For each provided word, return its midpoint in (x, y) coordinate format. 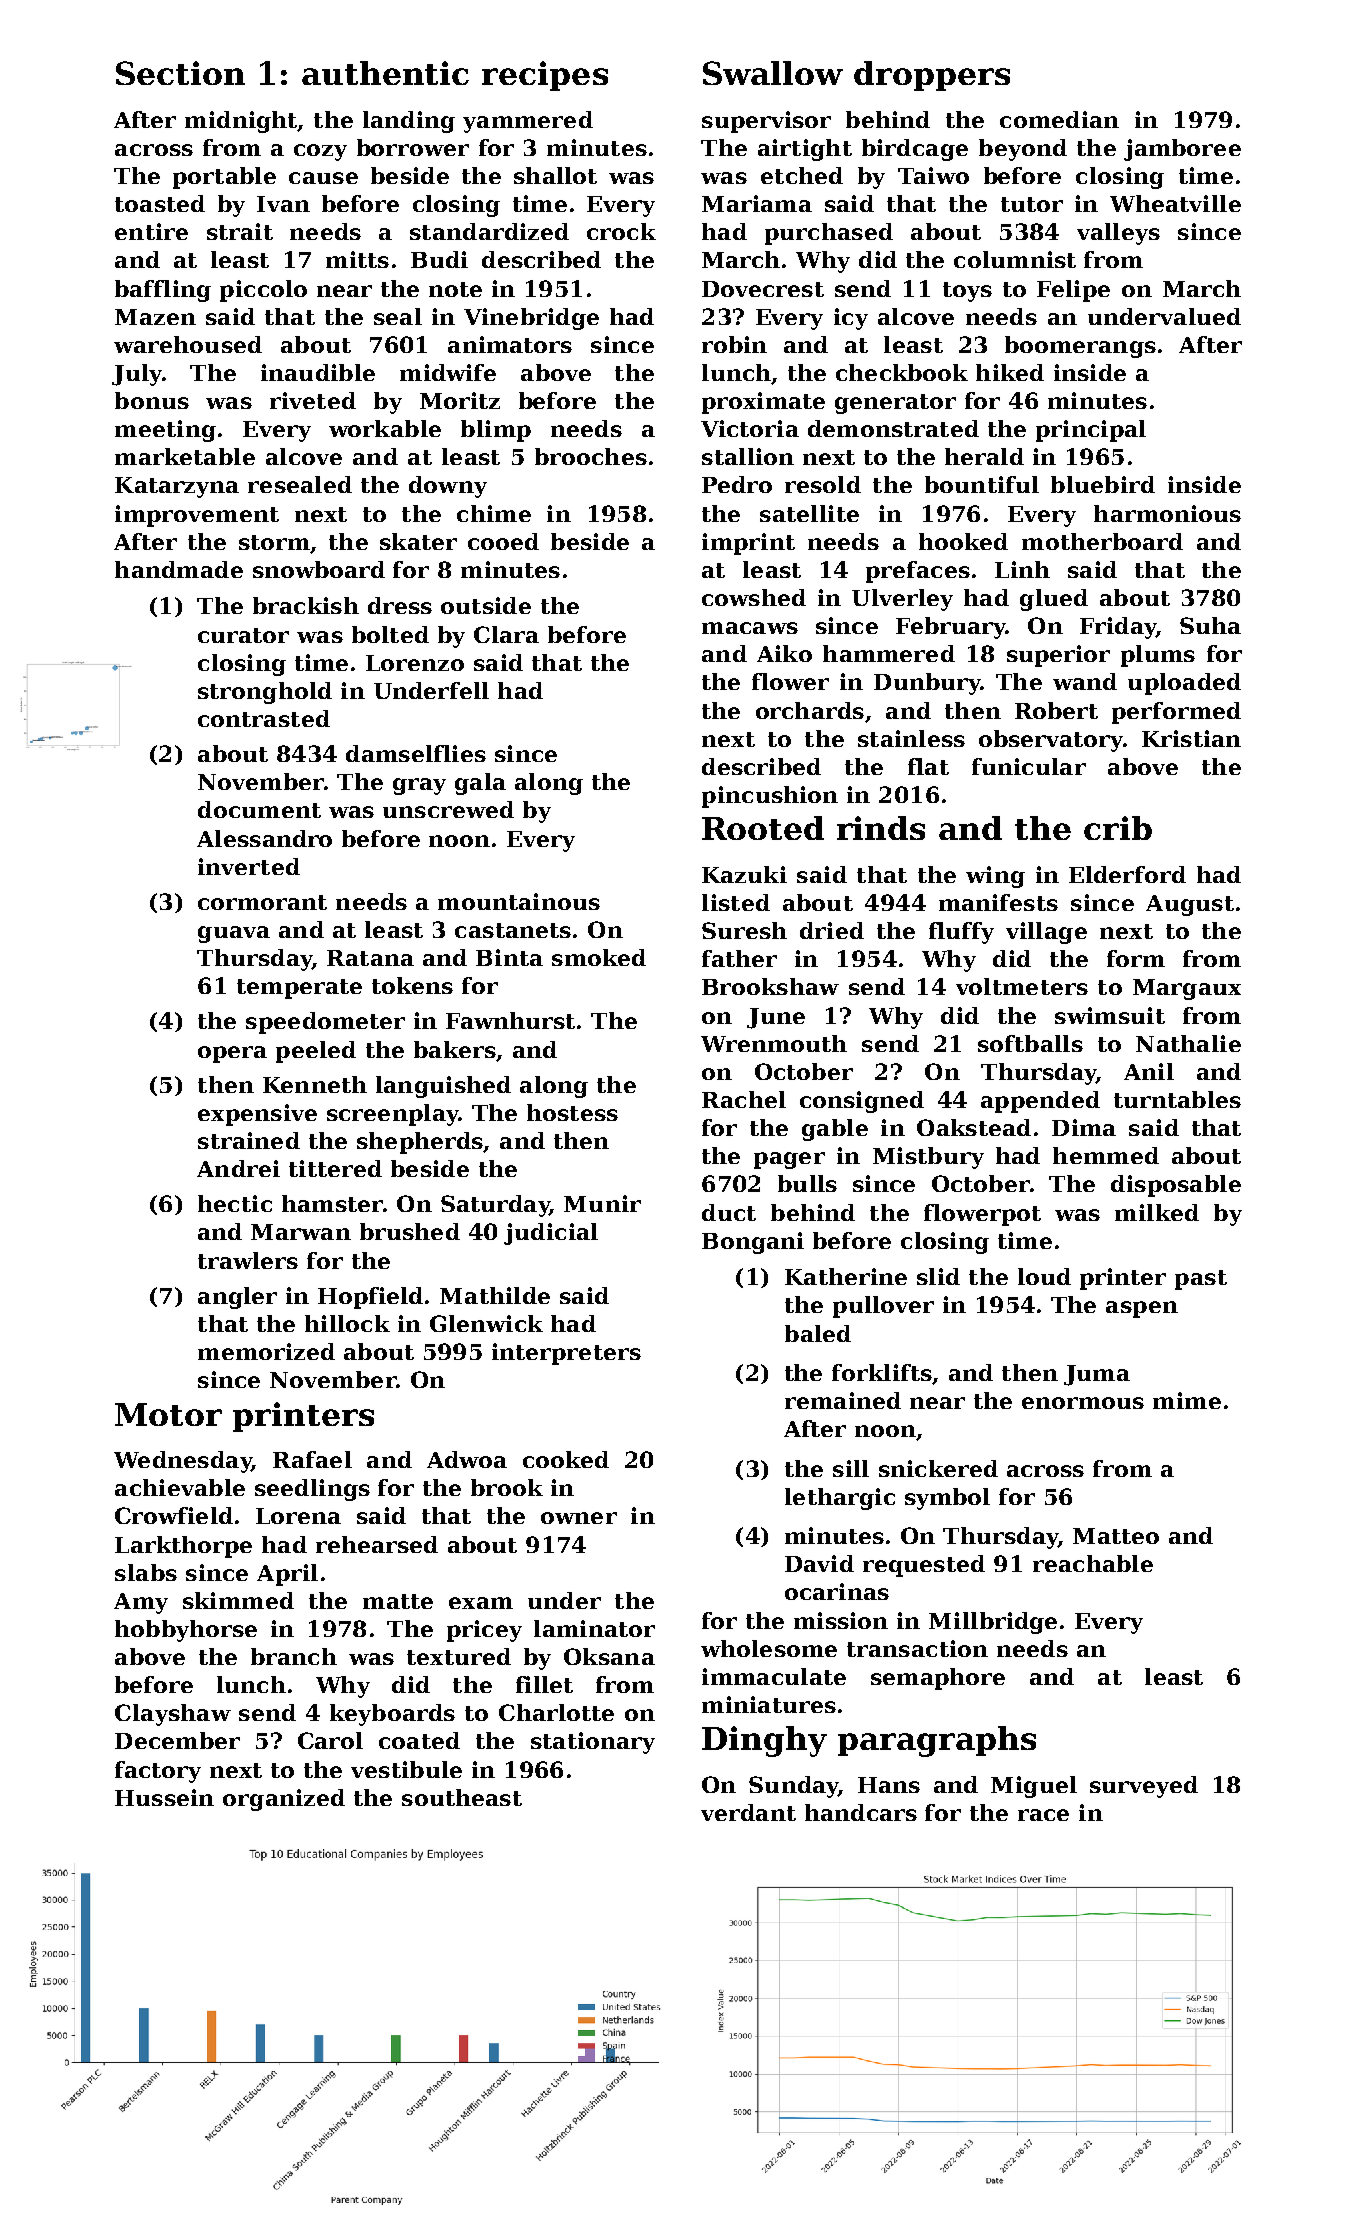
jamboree (1182, 150)
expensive (257, 1115)
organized (284, 1800)
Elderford (1127, 874)
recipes (545, 76)
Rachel (744, 1099)
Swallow (773, 73)
